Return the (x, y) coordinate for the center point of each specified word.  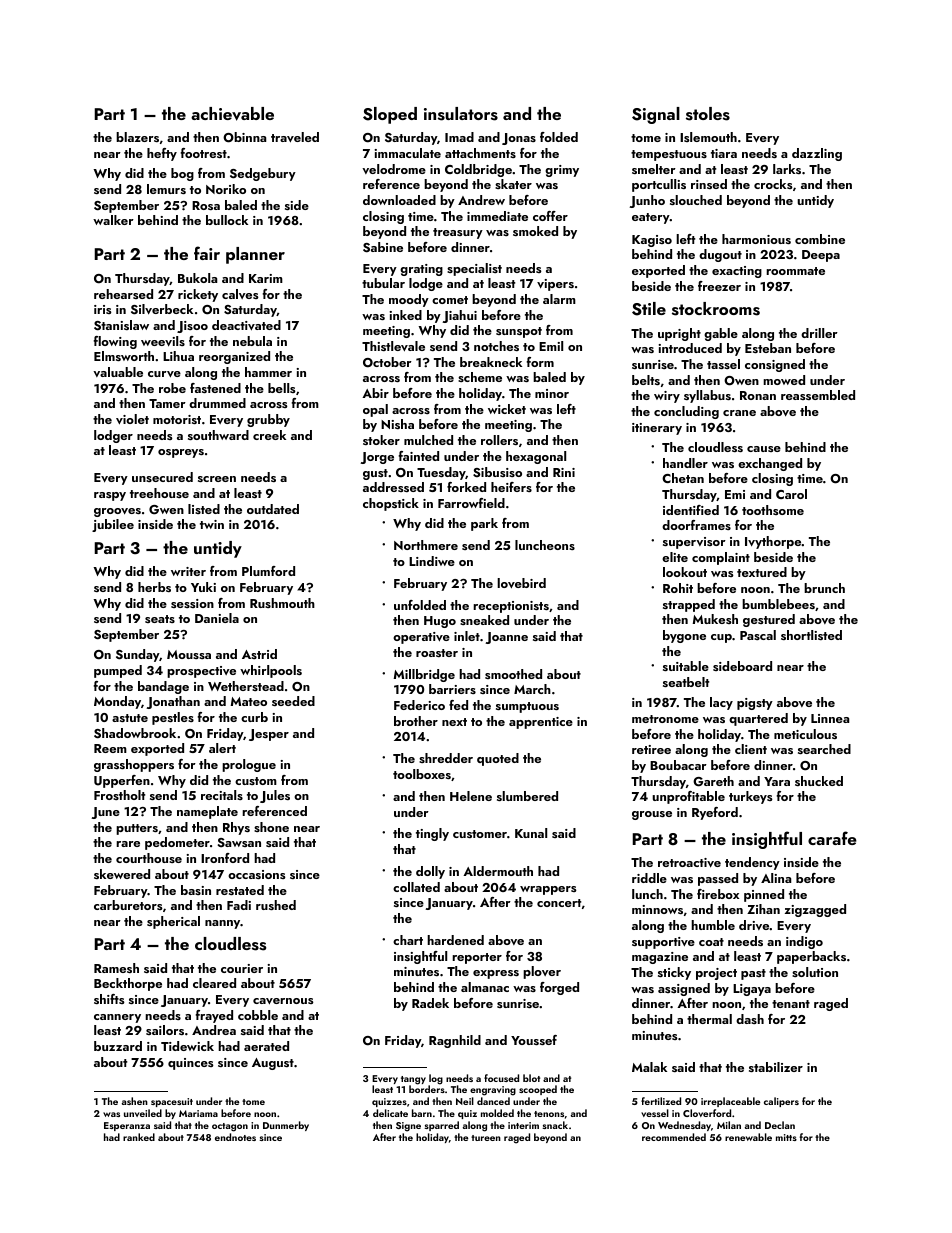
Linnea (830, 718)
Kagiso (652, 241)
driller (819, 333)
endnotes (235, 1137)
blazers (137, 137)
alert (222, 748)
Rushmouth (282, 603)
